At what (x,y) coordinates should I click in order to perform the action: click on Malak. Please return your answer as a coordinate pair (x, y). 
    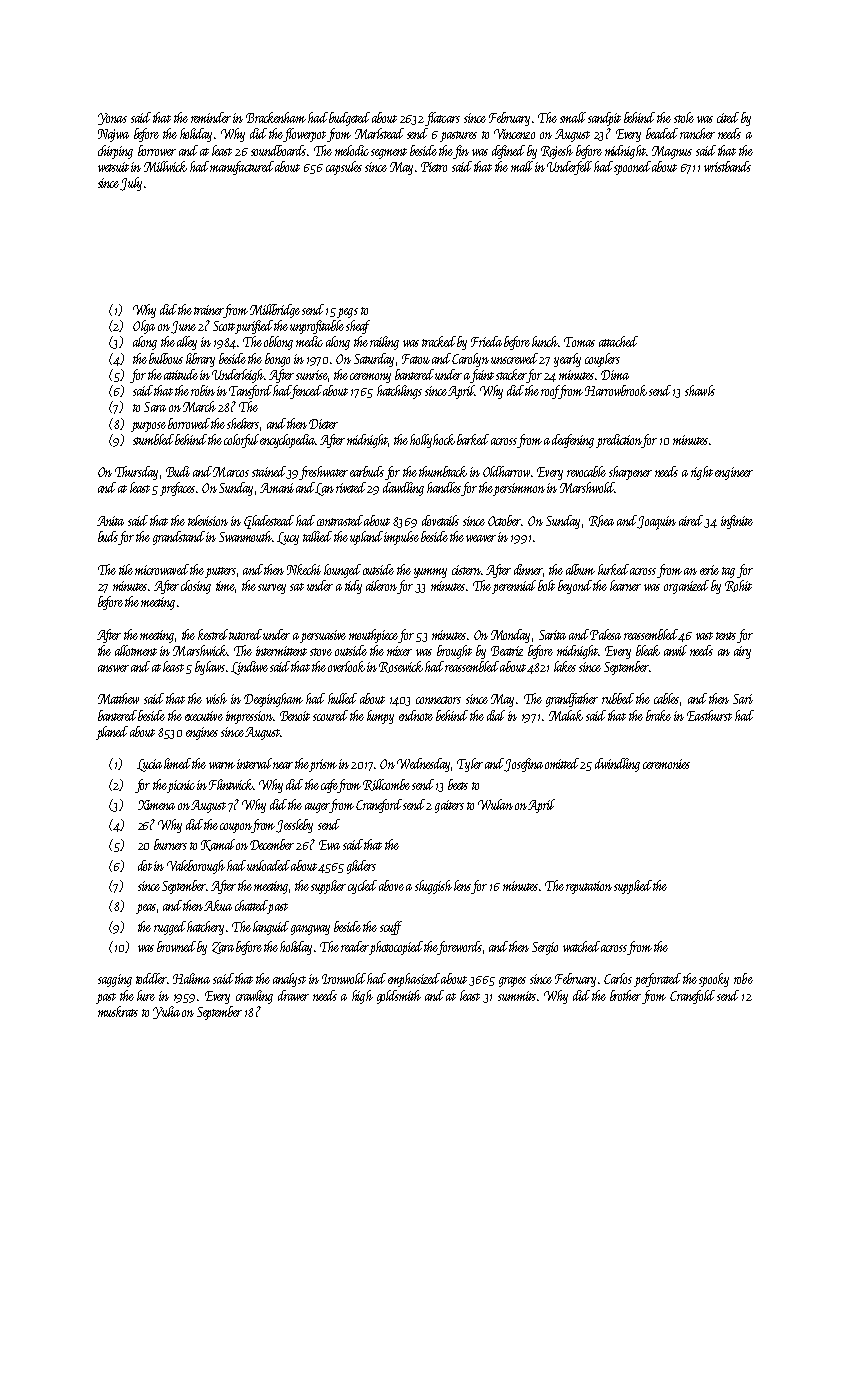
    Looking at the image, I should click on (566, 715).
